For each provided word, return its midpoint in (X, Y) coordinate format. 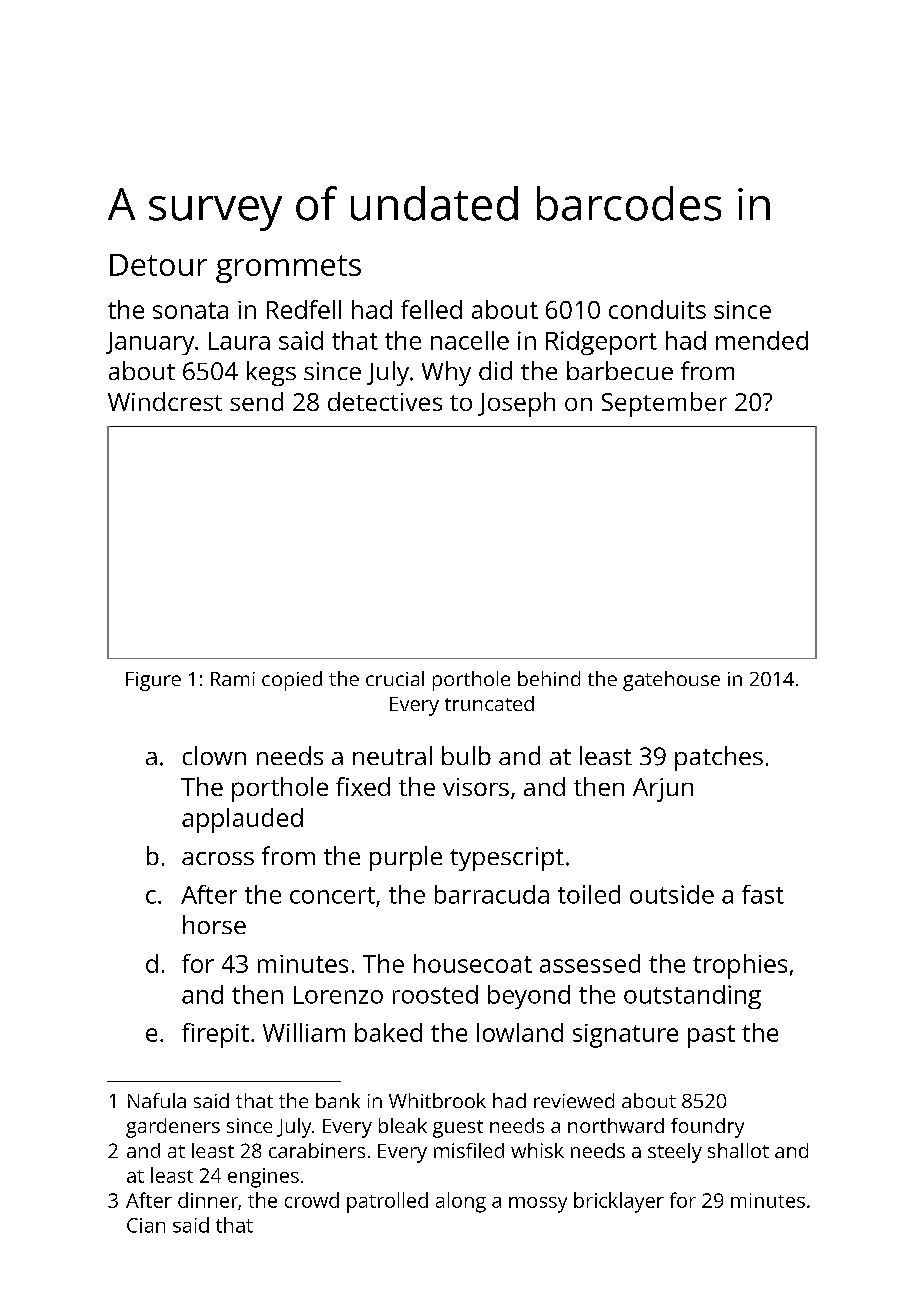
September (664, 404)
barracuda (492, 894)
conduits (657, 309)
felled (431, 309)
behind (549, 678)
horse (214, 924)
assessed (590, 963)
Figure (153, 681)
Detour (158, 265)
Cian (146, 1225)
